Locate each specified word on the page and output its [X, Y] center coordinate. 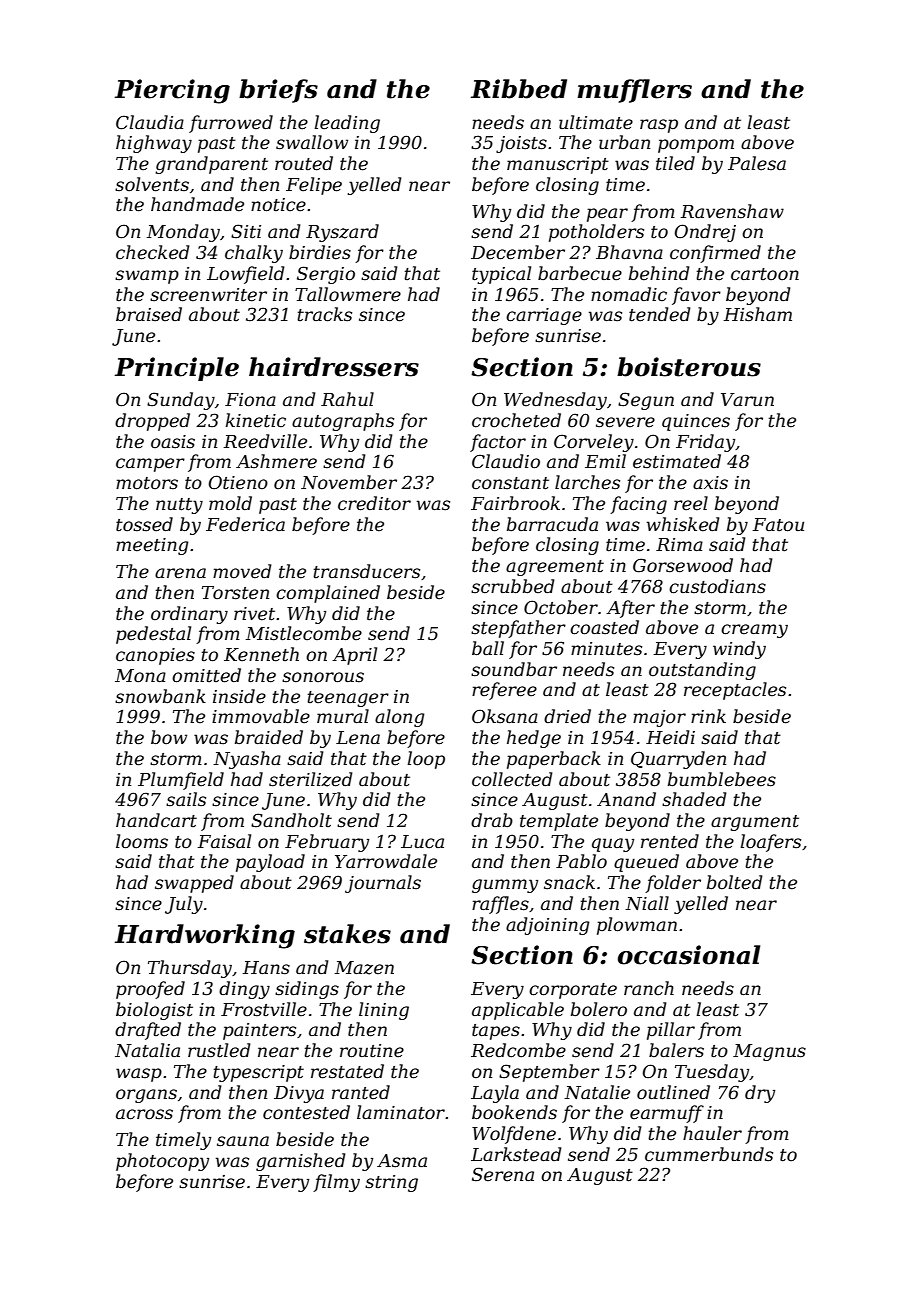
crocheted [516, 420]
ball [488, 648]
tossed [144, 524]
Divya [299, 1094]
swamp [147, 277]
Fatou [778, 525]
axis [710, 482]
